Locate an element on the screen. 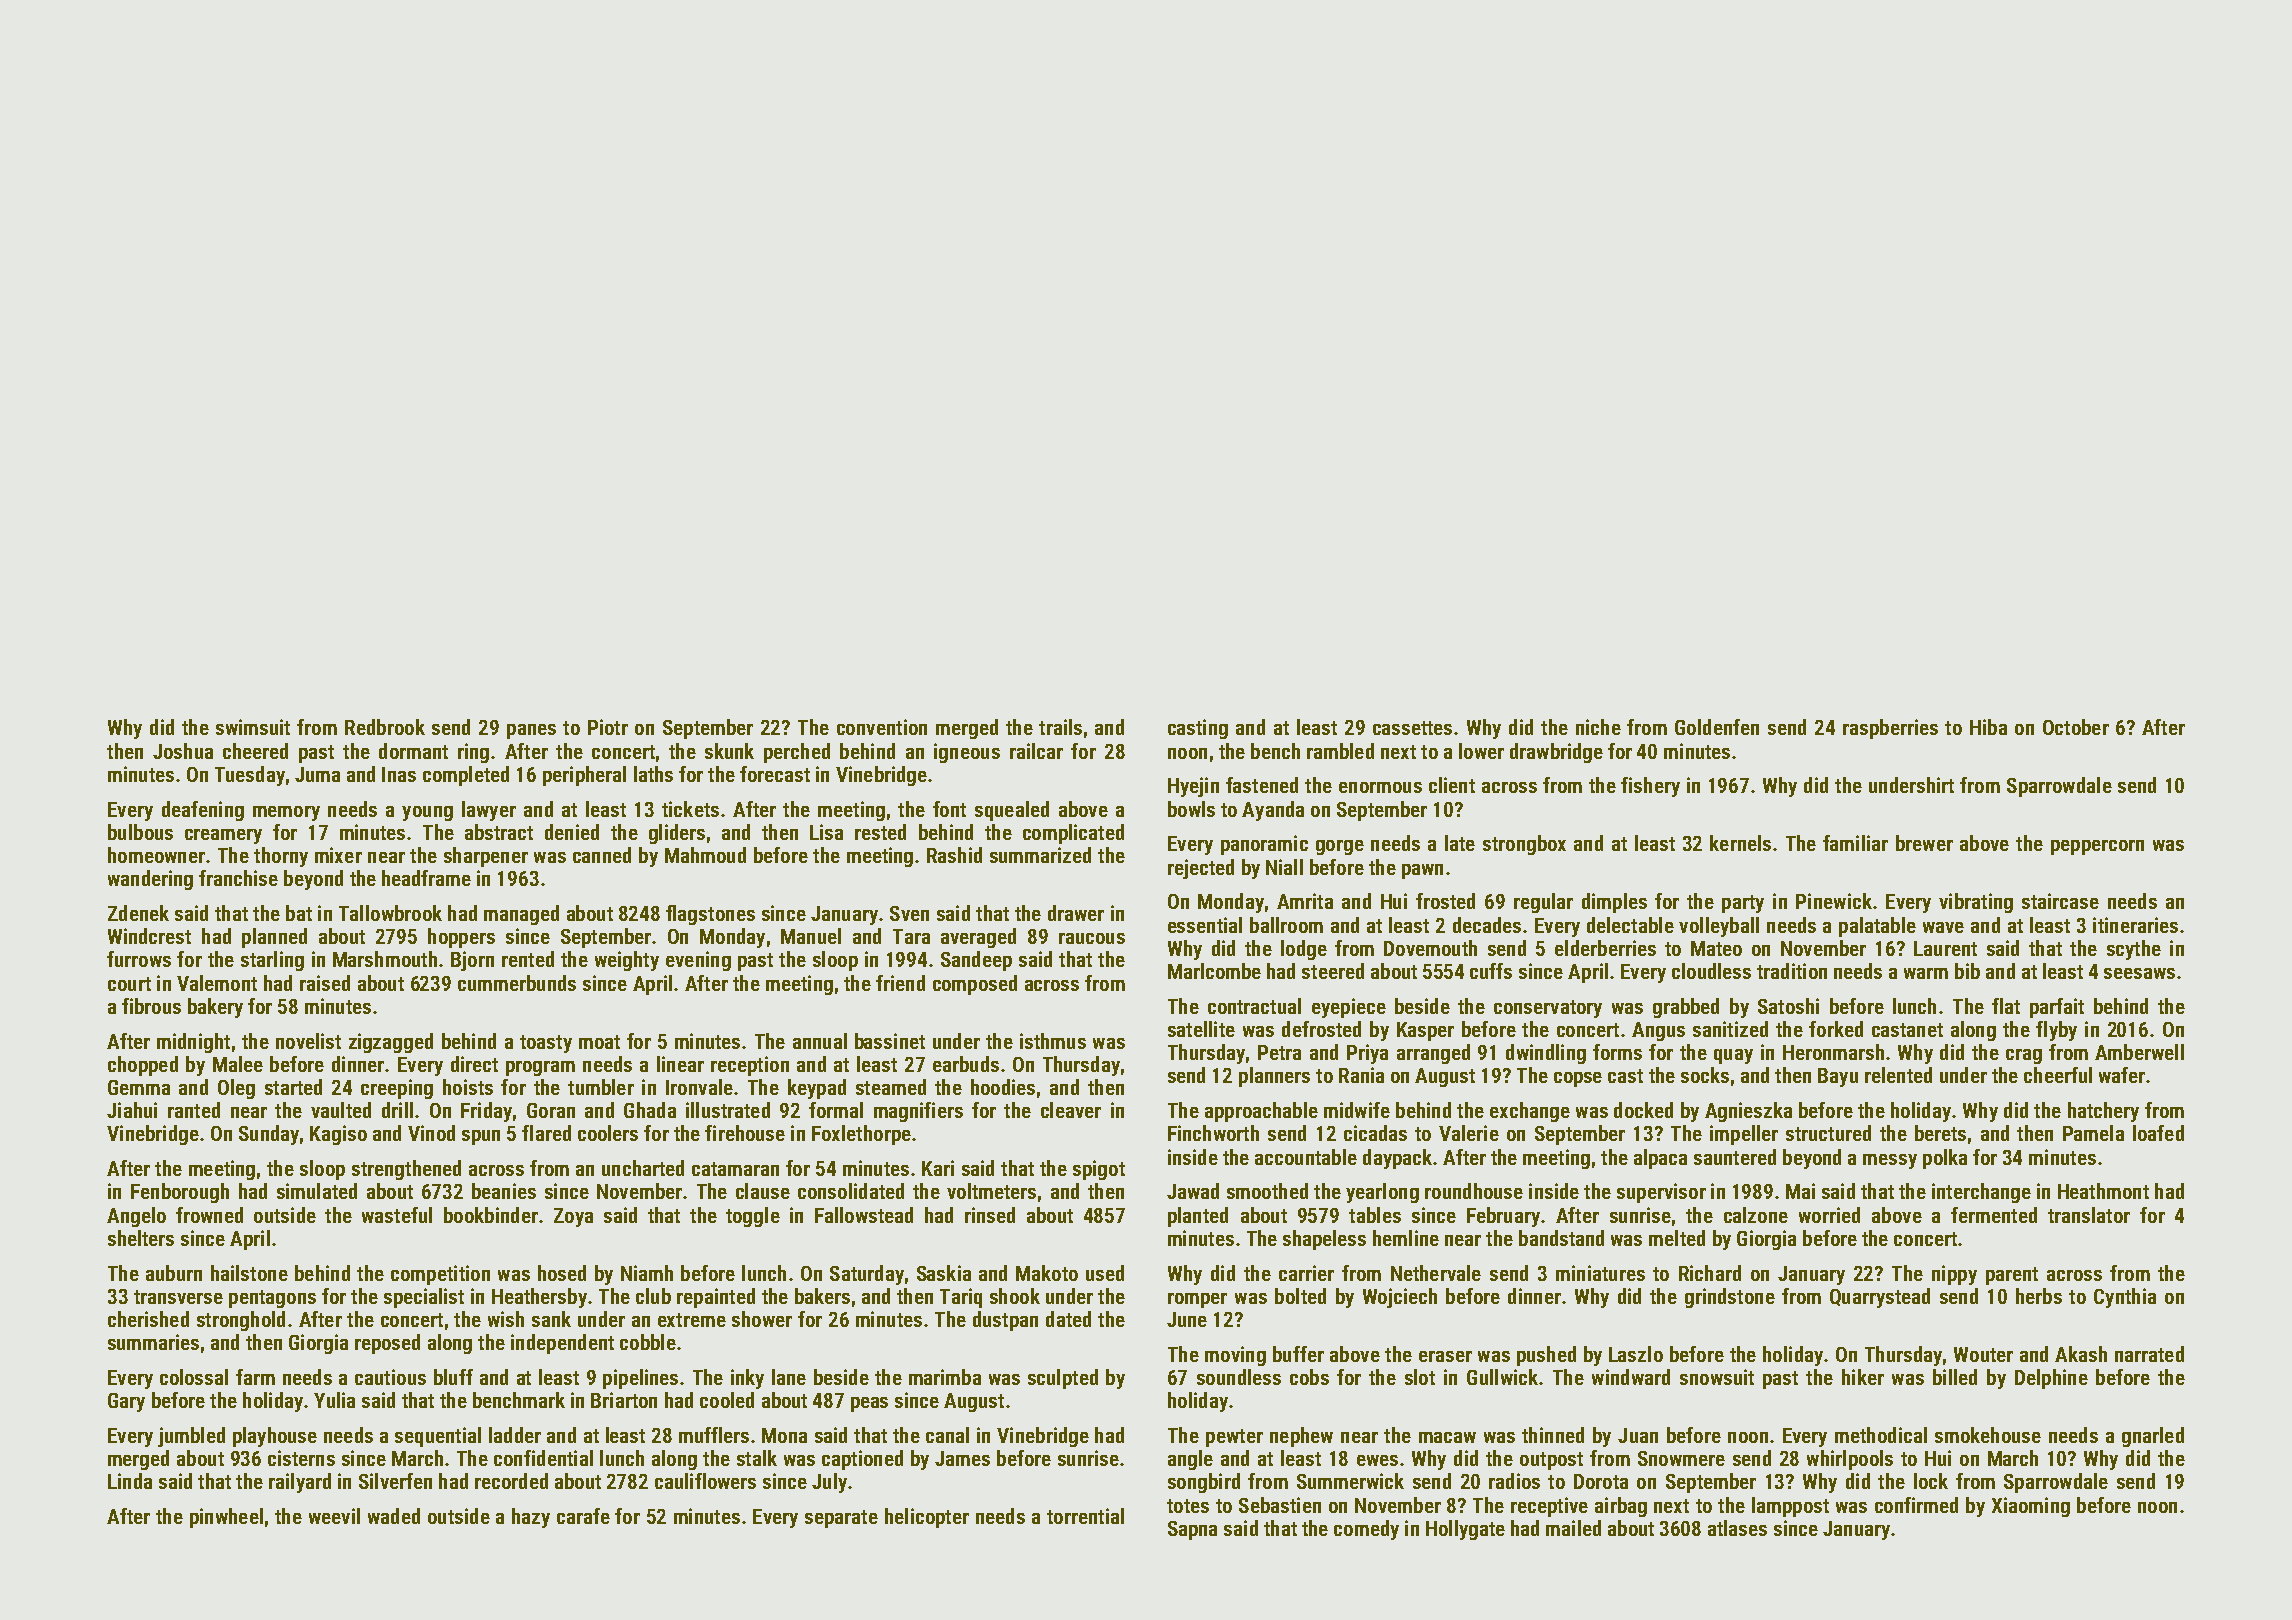  Ayanda is located at coordinates (1273, 811).
